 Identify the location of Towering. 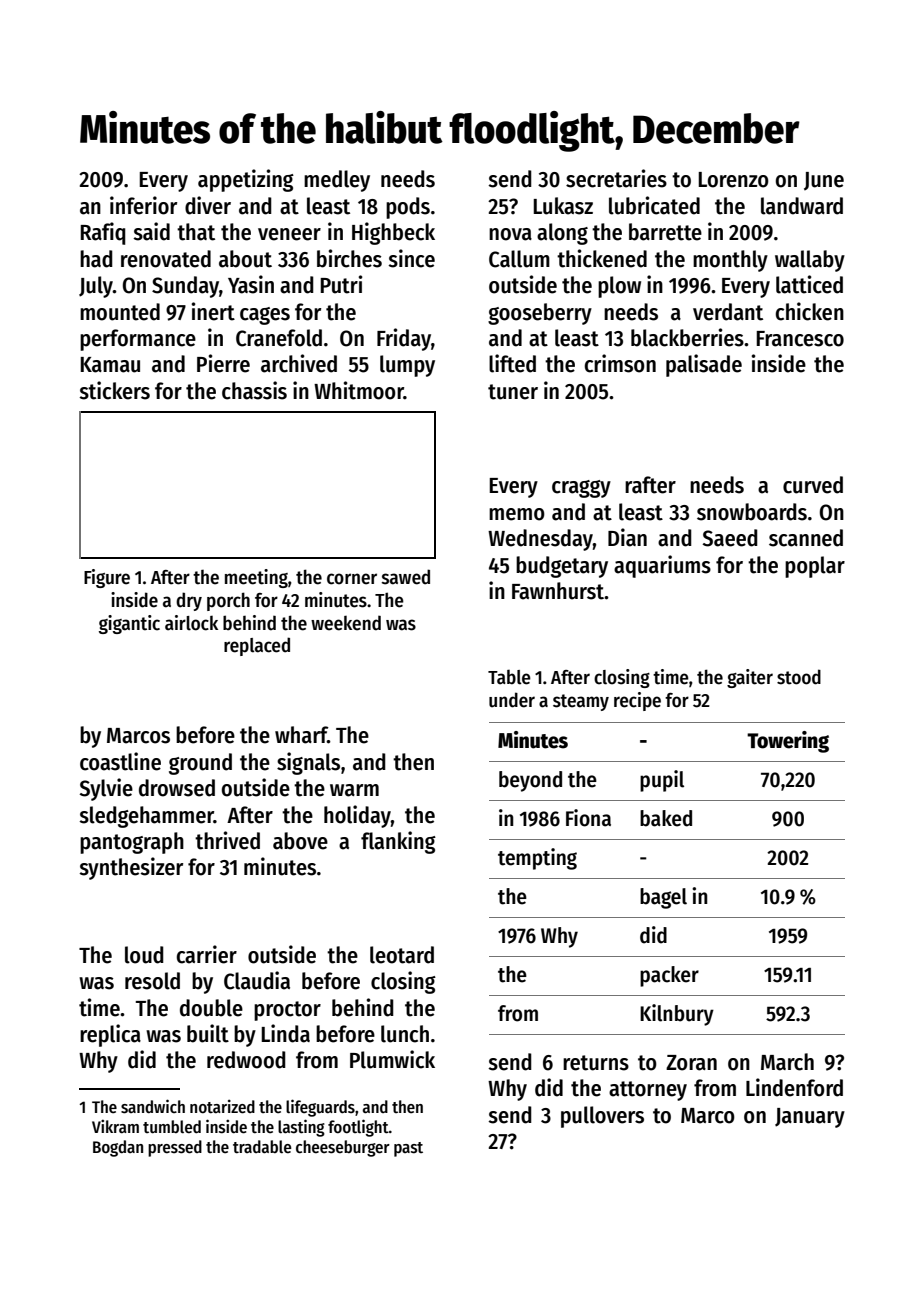
(788, 742).
